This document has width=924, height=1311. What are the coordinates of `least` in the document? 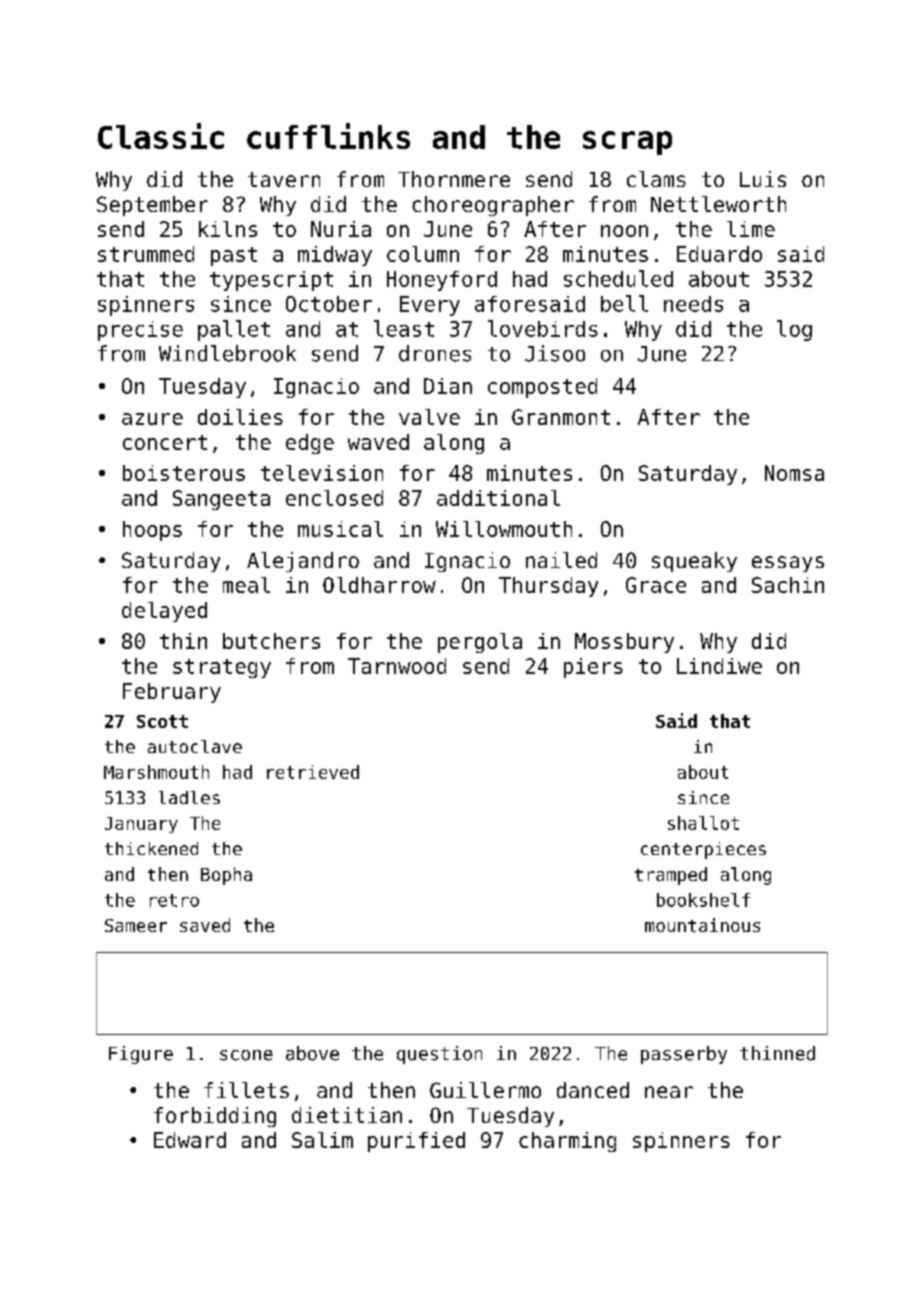 It's located at (404, 328).
